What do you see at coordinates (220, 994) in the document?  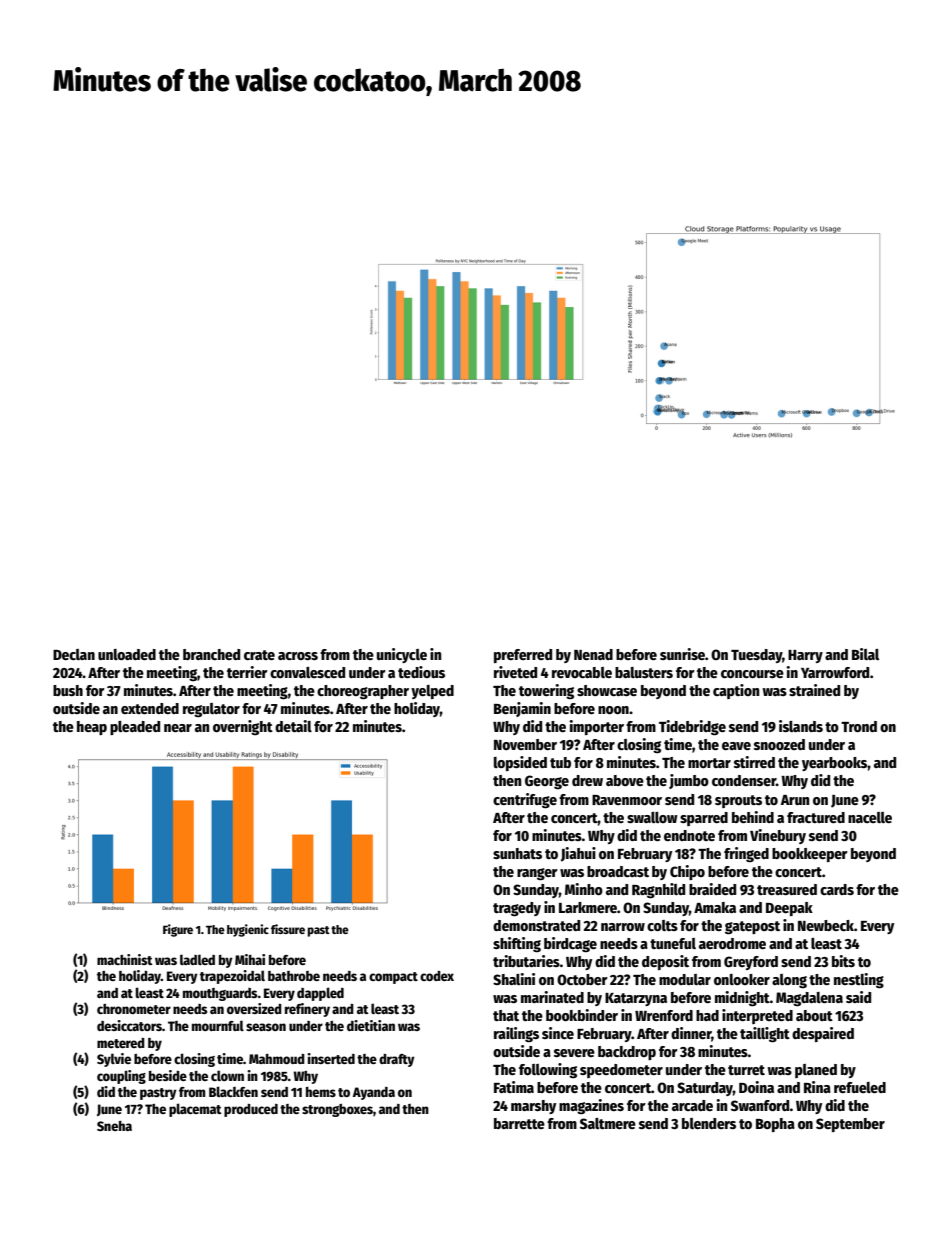 I see `mouthguards` at bounding box center [220, 994].
